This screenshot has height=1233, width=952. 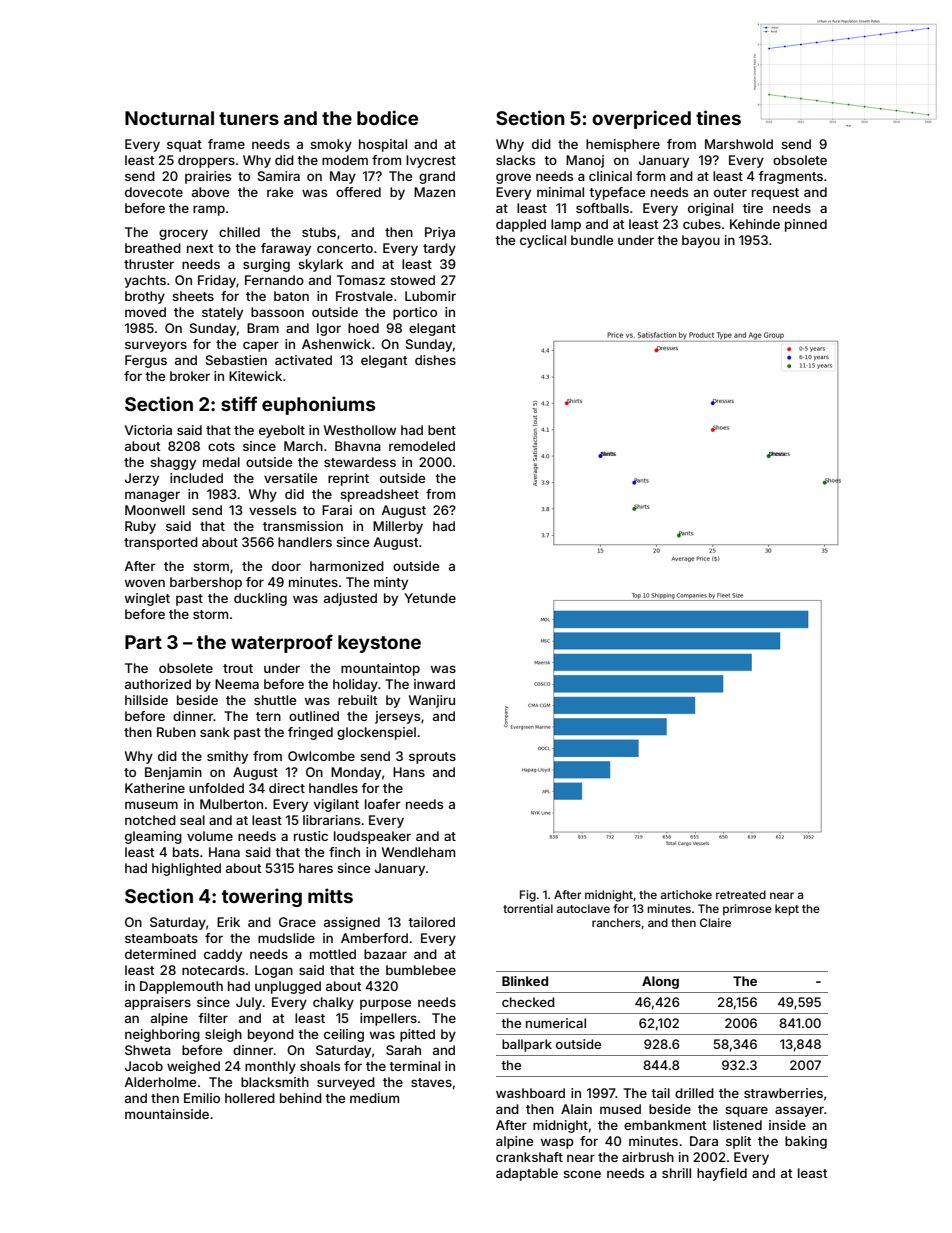 I want to click on Blinked, so click(x=525, y=981).
